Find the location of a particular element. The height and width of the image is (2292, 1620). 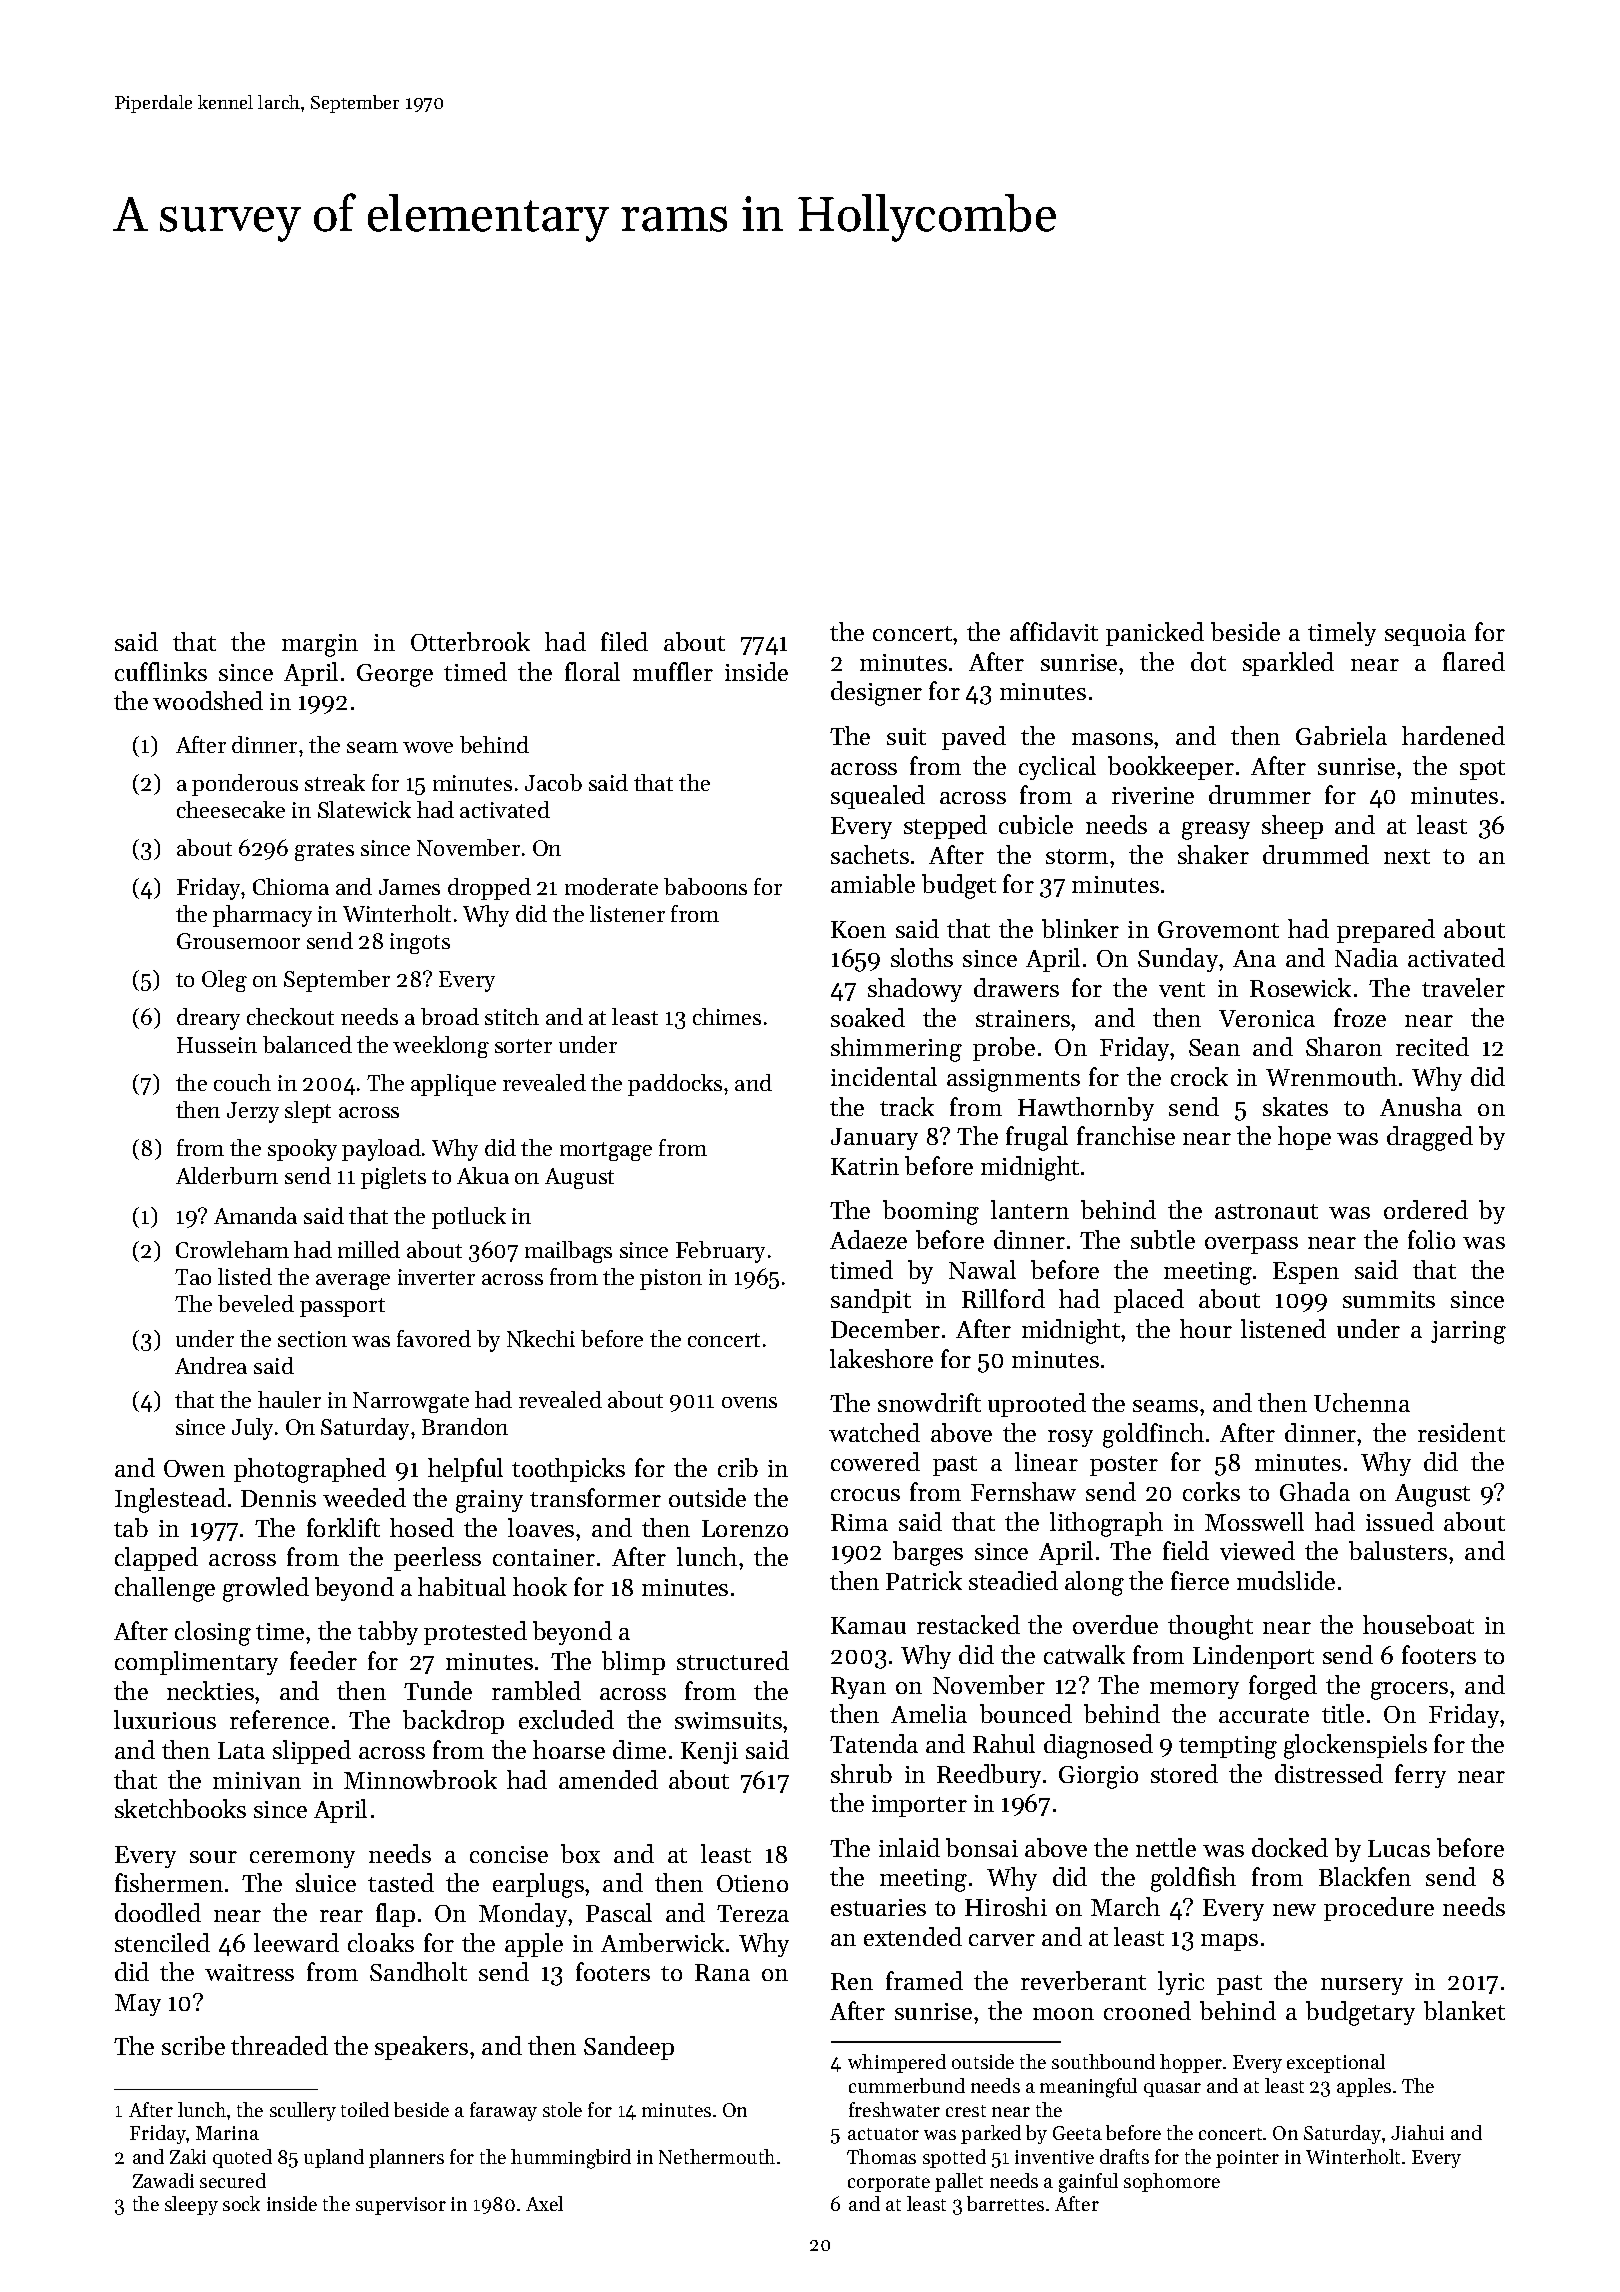

Kenji is located at coordinates (709, 1753).
